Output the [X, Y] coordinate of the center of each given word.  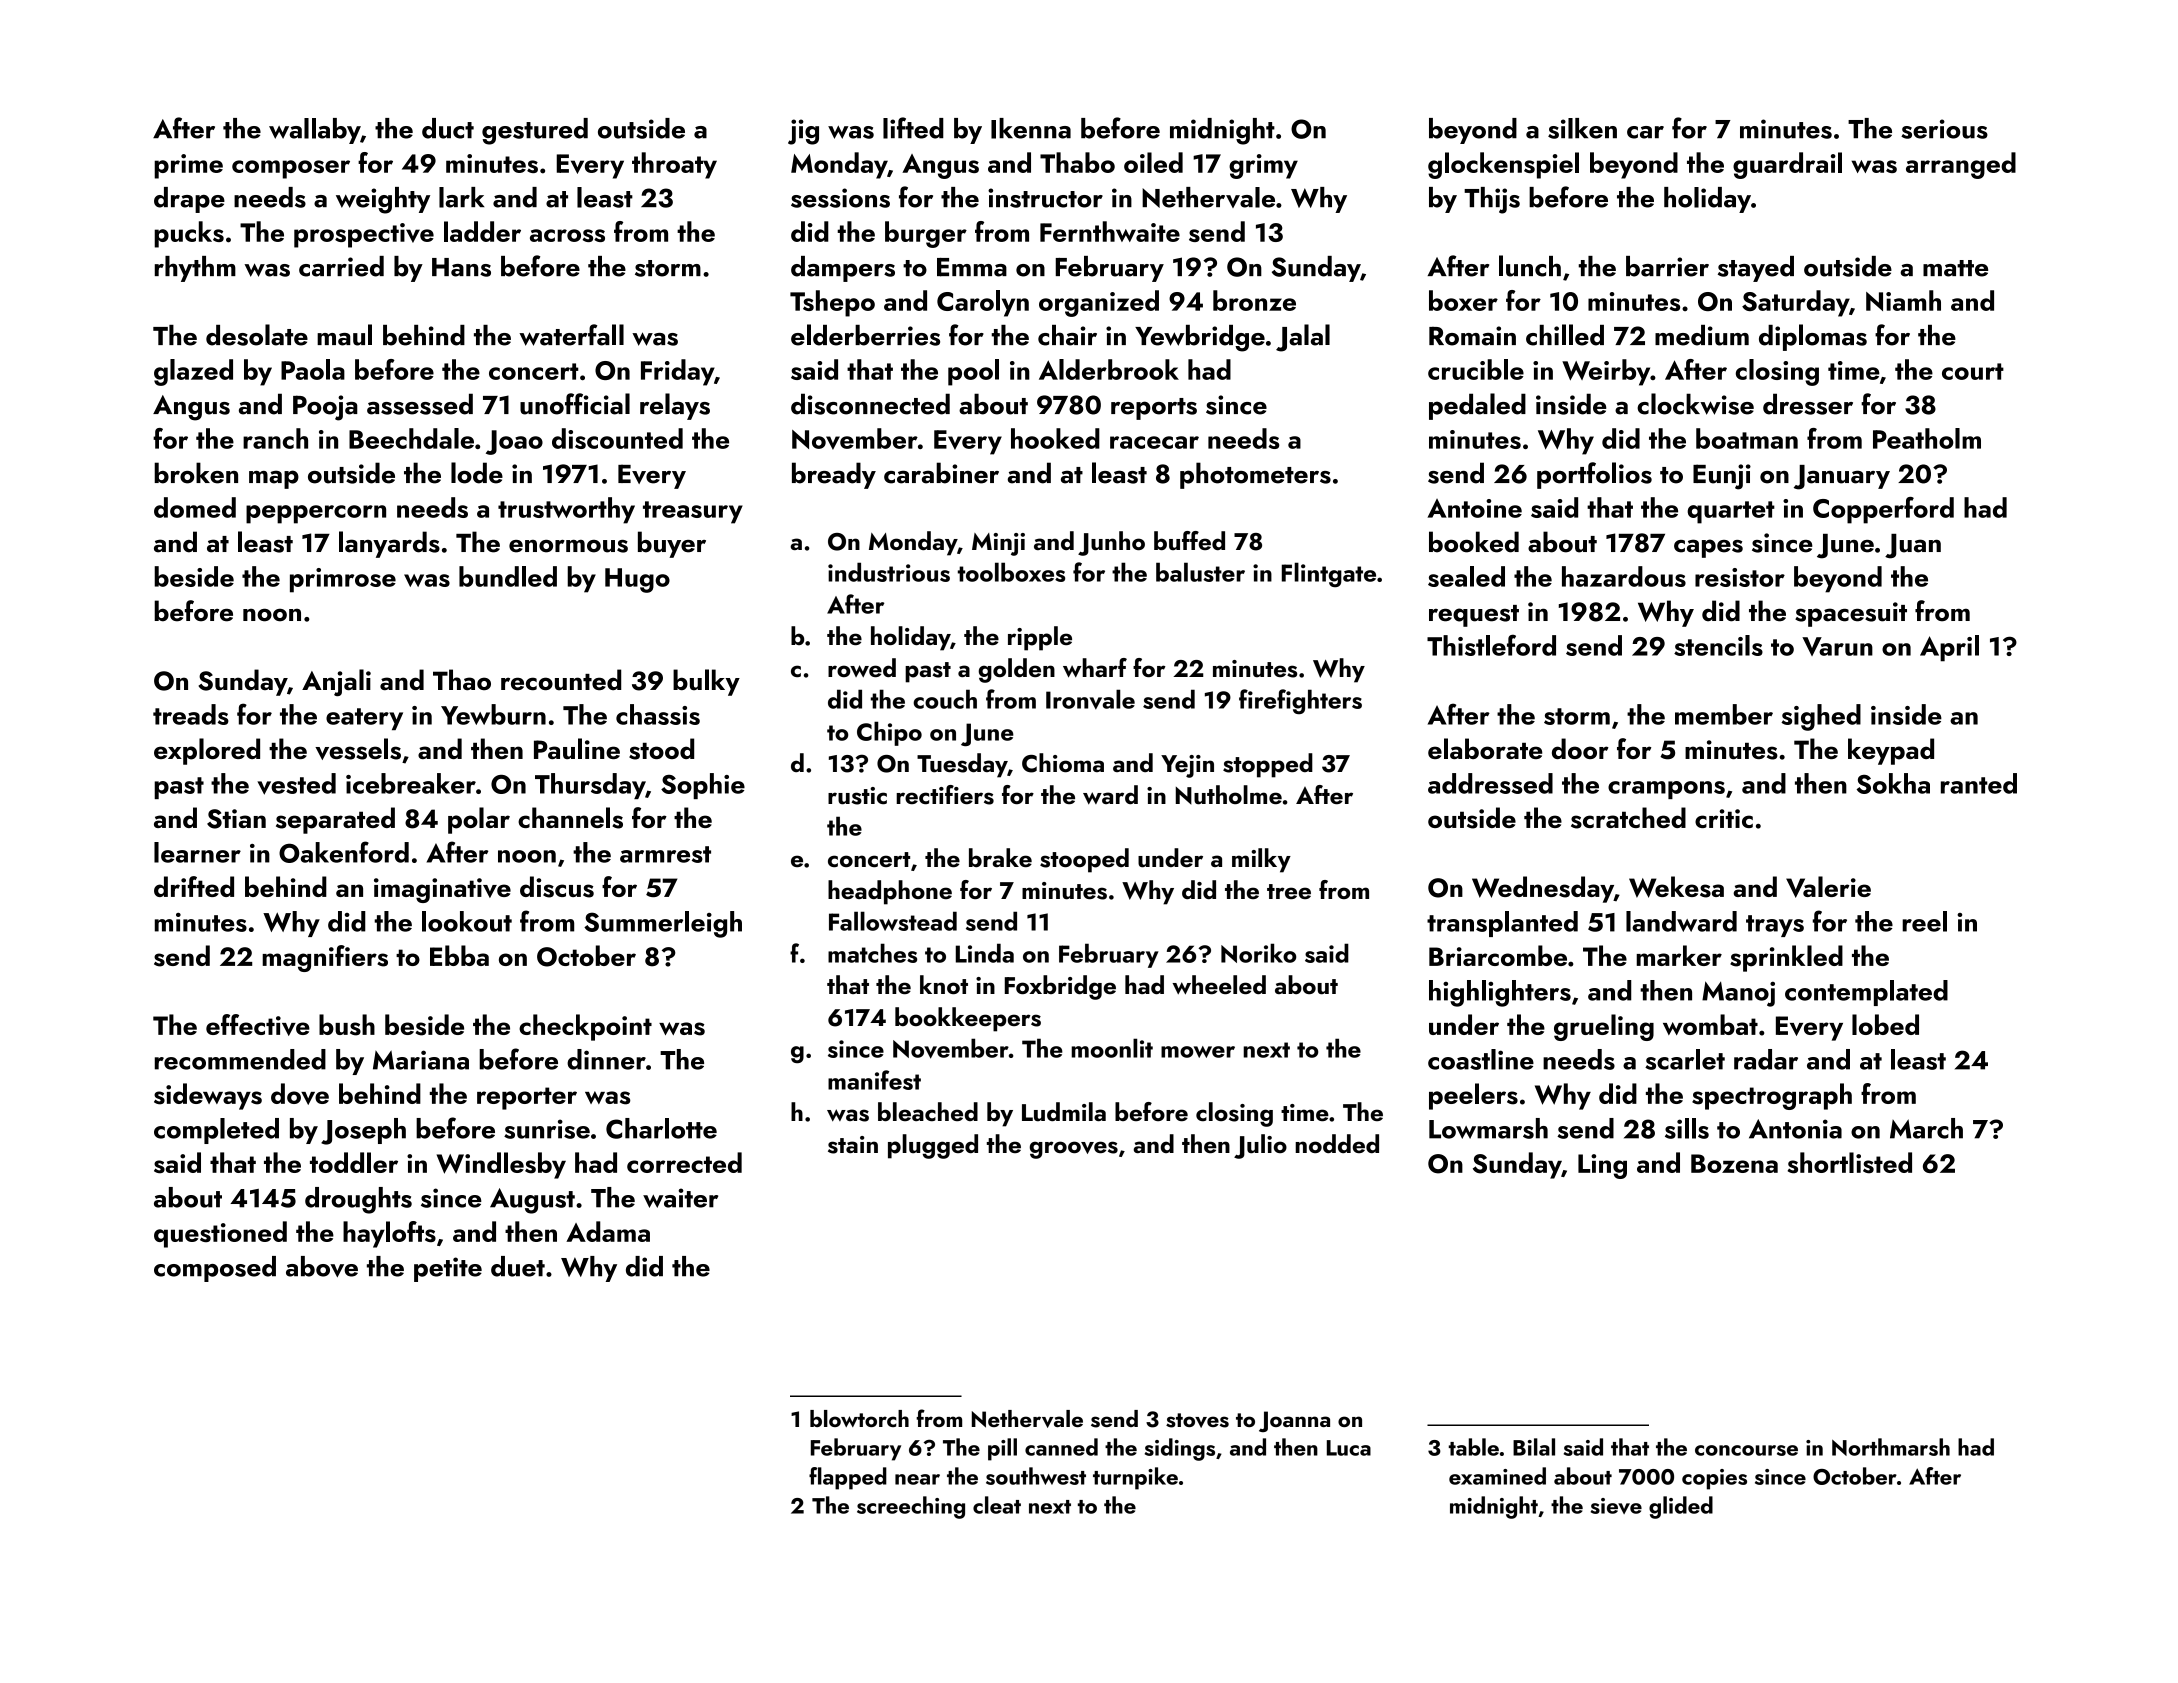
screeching [911, 1507]
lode [477, 473]
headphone [890, 892]
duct [448, 128]
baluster [1200, 572]
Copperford [1883, 510]
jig [803, 132]
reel [1924, 921]
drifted [194, 886]
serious [1944, 129]
